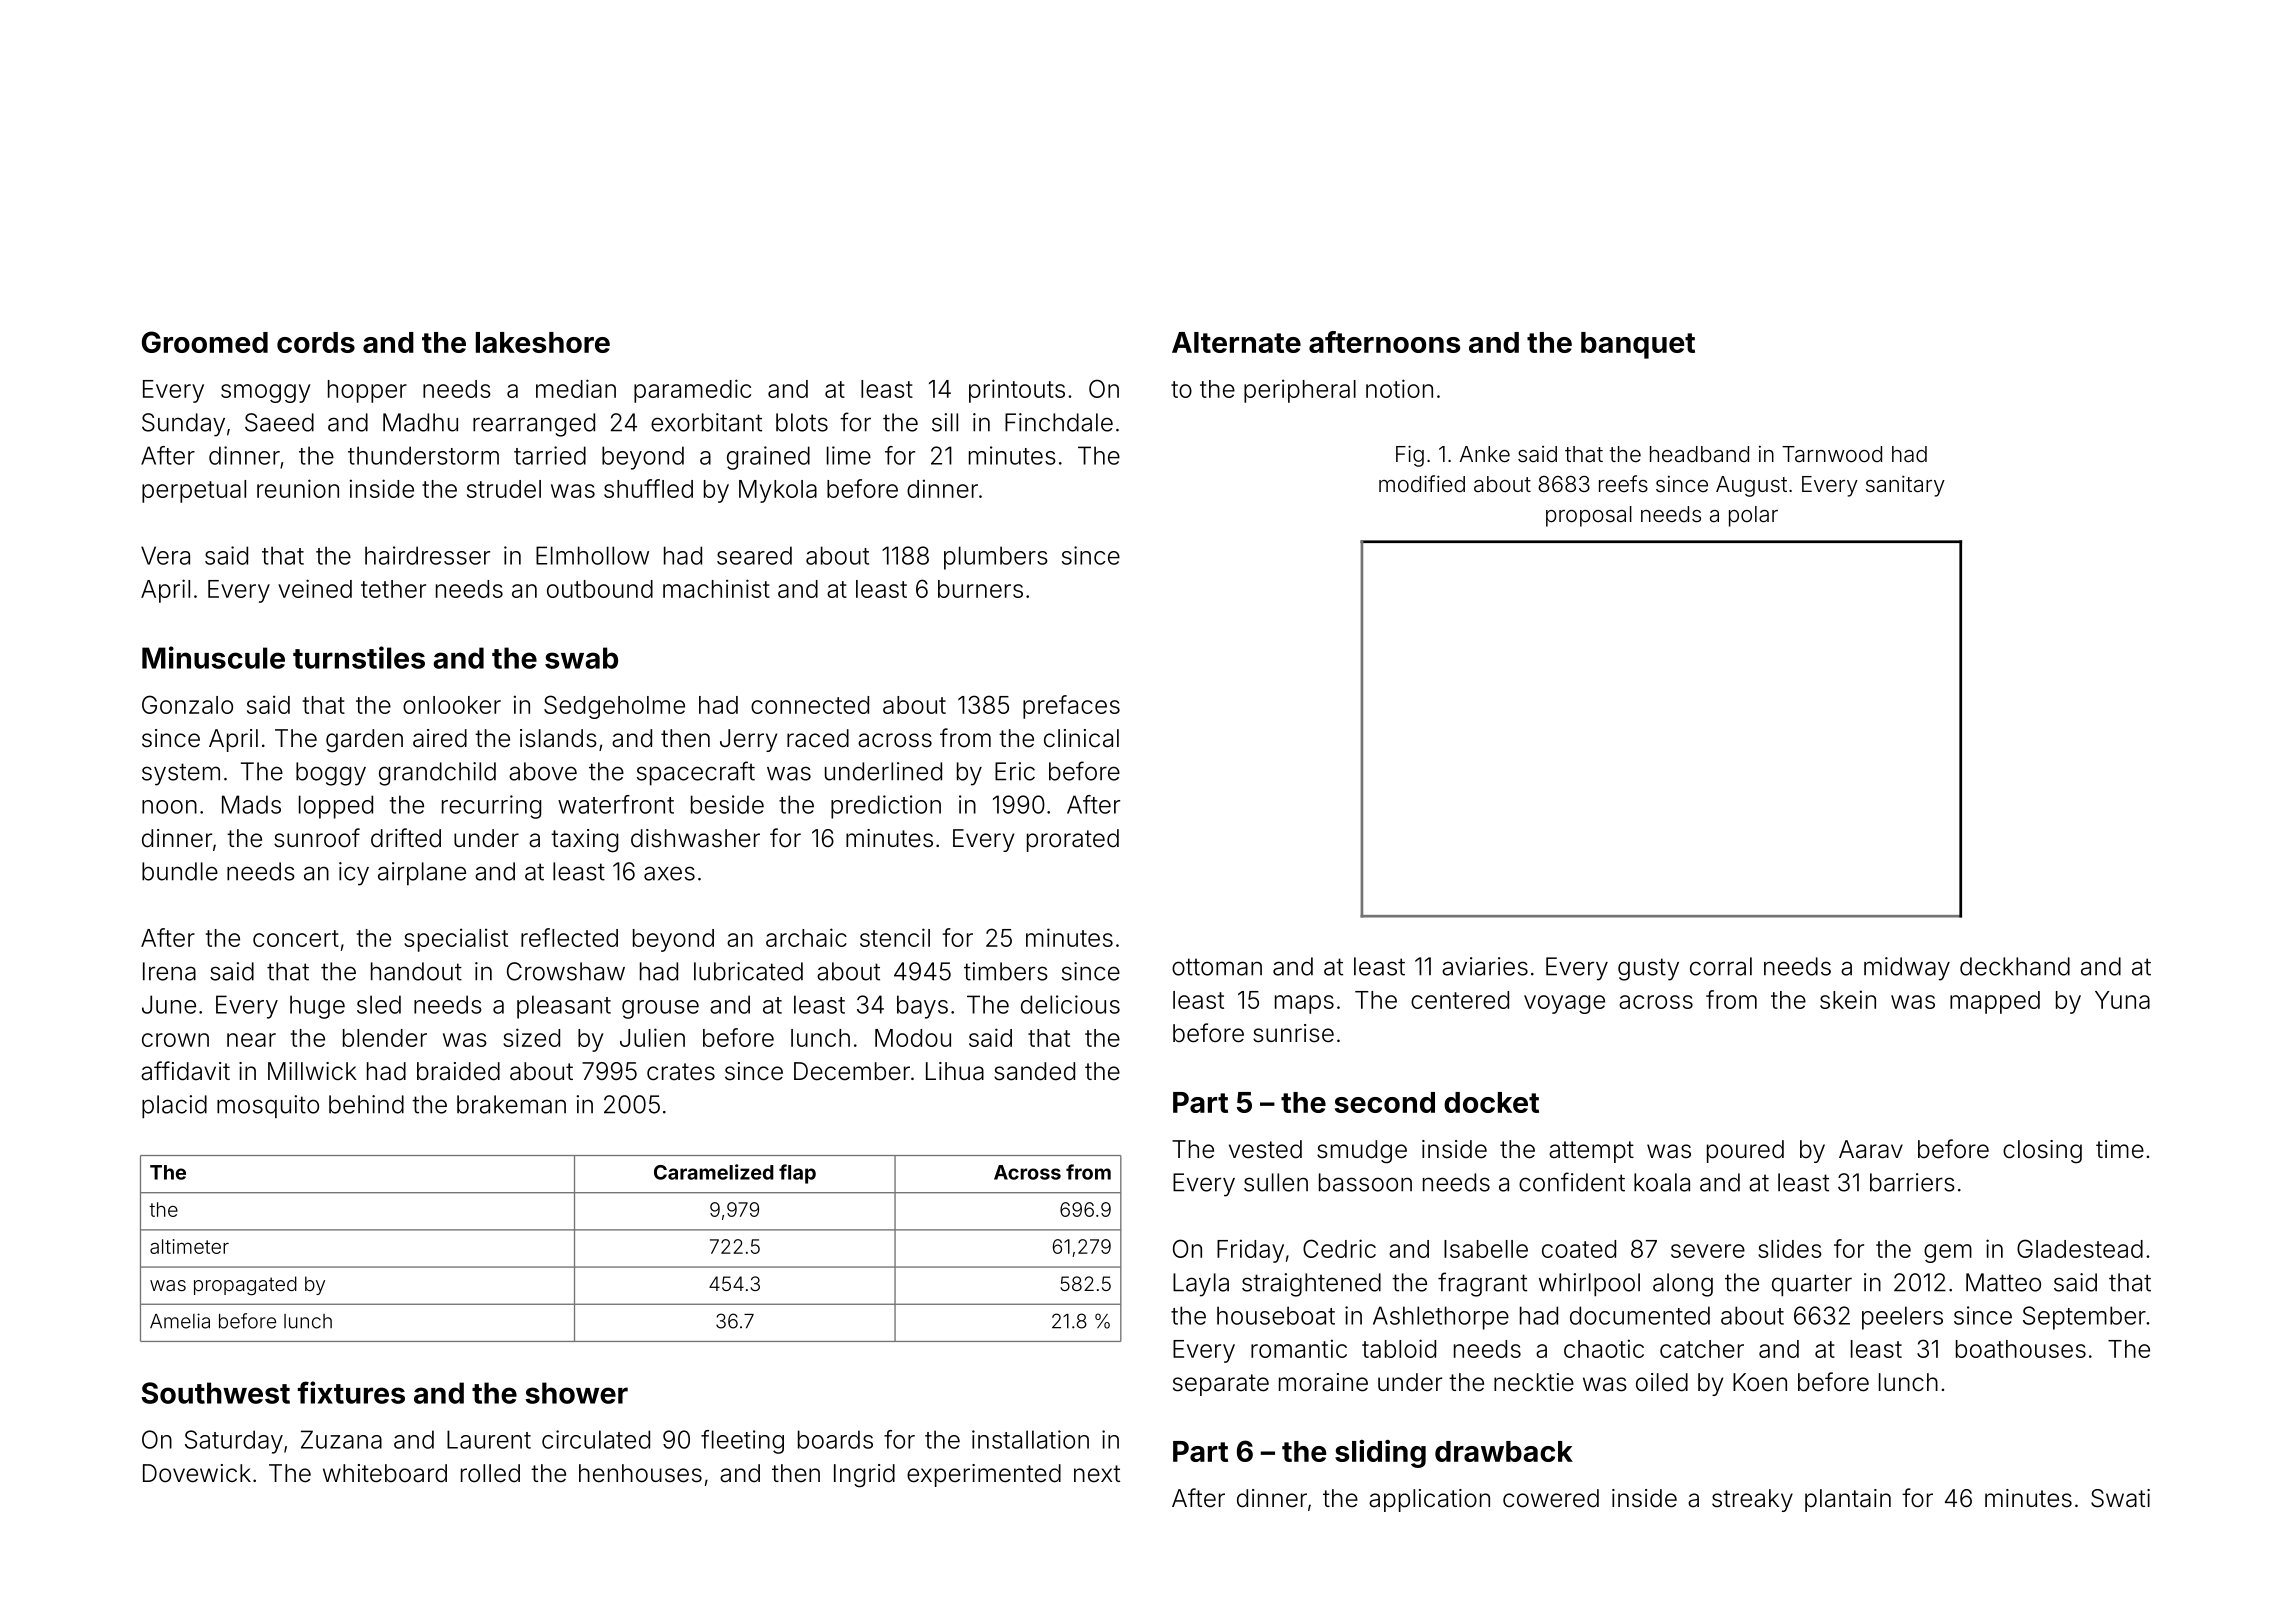 The width and height of the screenshot is (2292, 1620). I want to click on Irena, so click(169, 971).
